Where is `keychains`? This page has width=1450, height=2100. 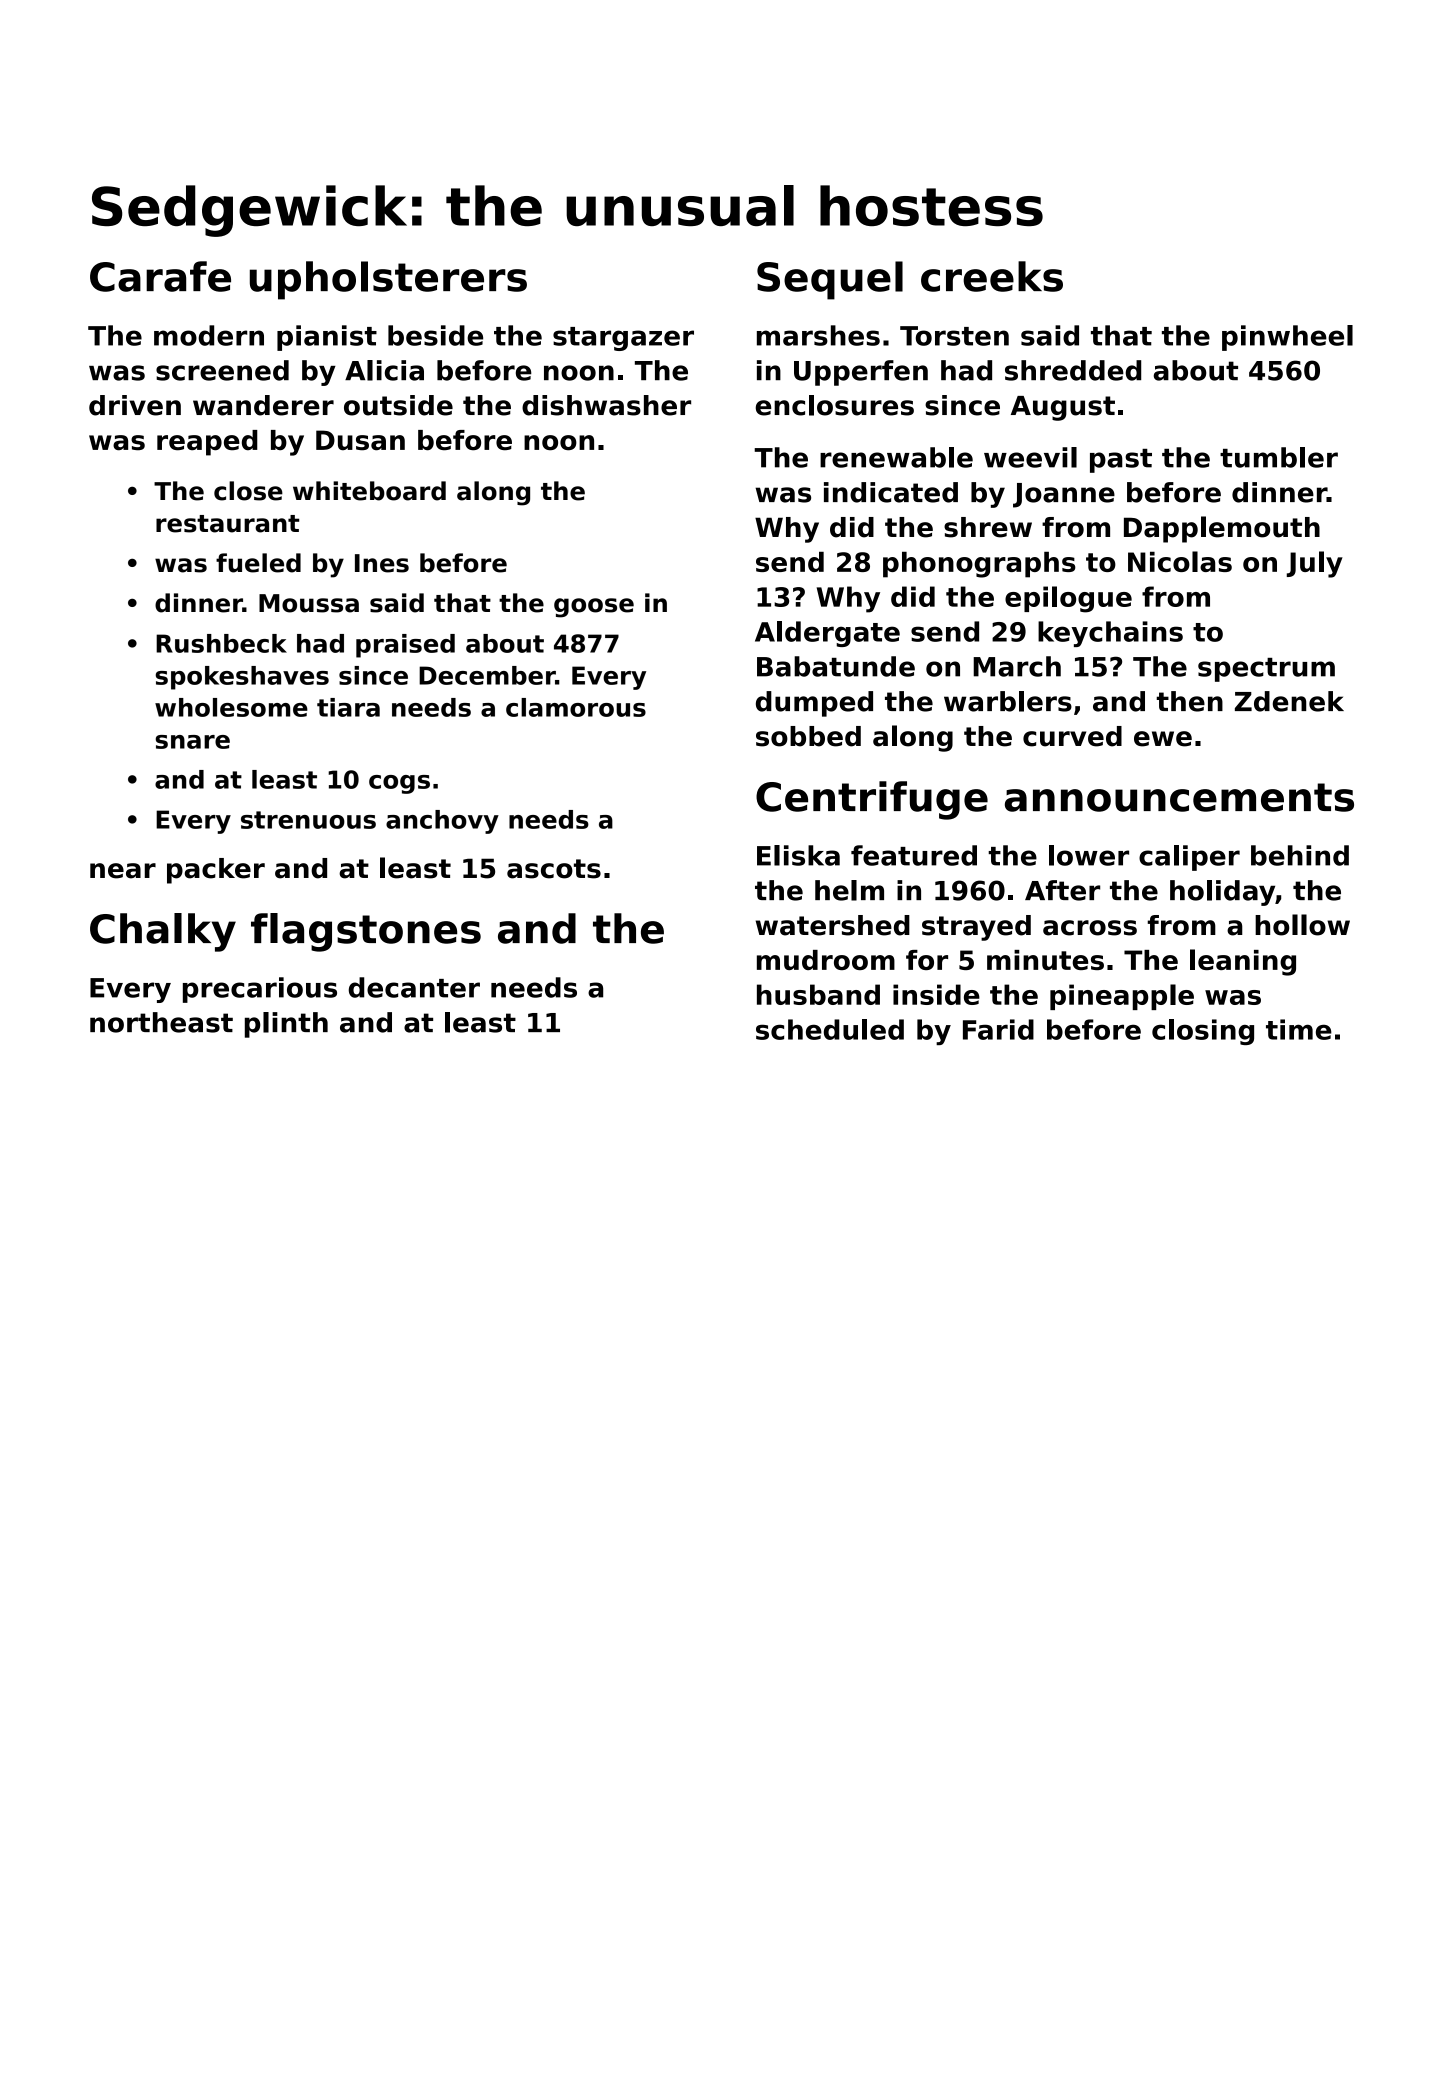
keychains is located at coordinates (1110, 634).
